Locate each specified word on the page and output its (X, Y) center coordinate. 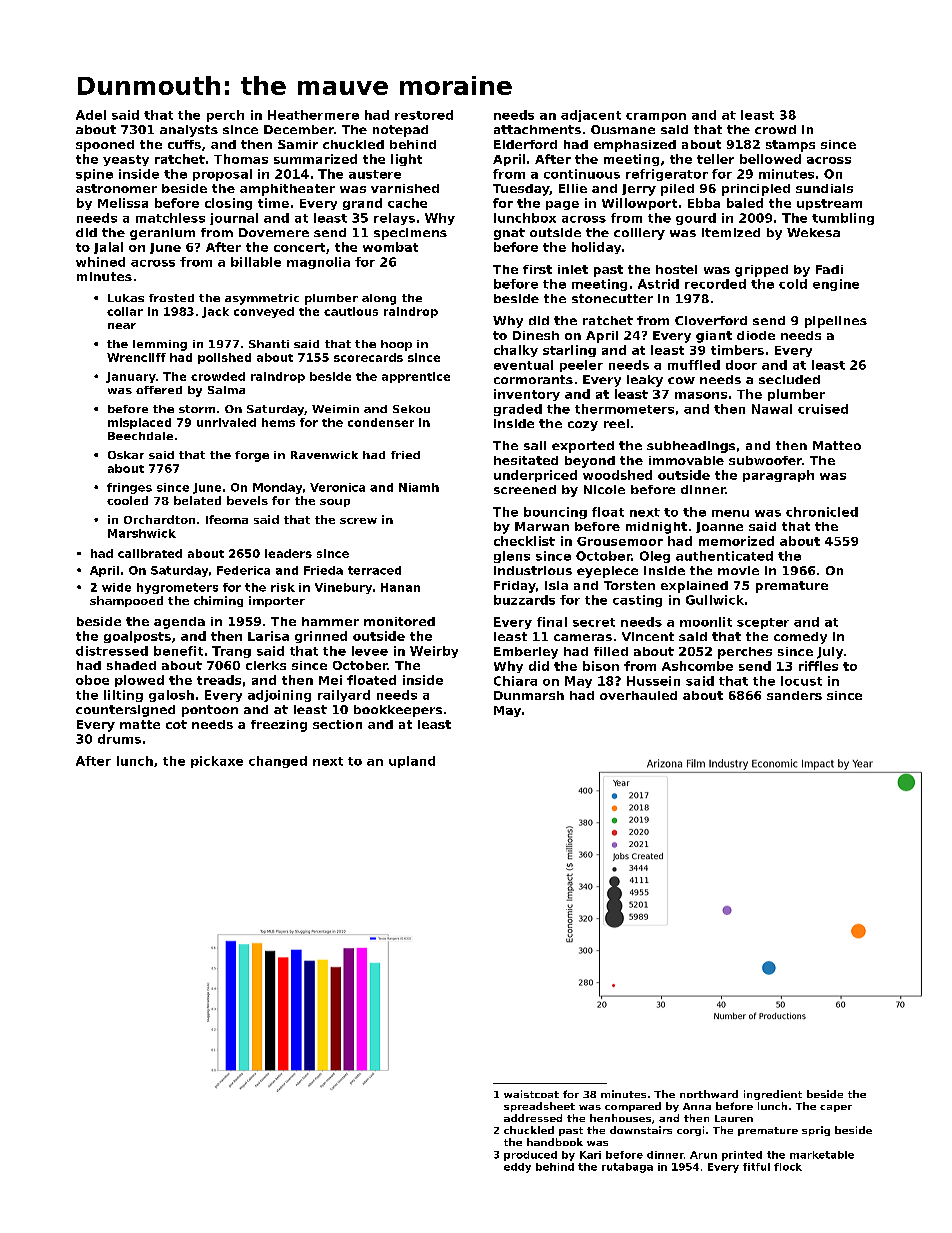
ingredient (773, 1095)
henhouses (620, 1118)
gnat (509, 234)
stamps (790, 146)
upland (412, 762)
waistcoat (531, 1094)
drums (119, 739)
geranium (162, 234)
